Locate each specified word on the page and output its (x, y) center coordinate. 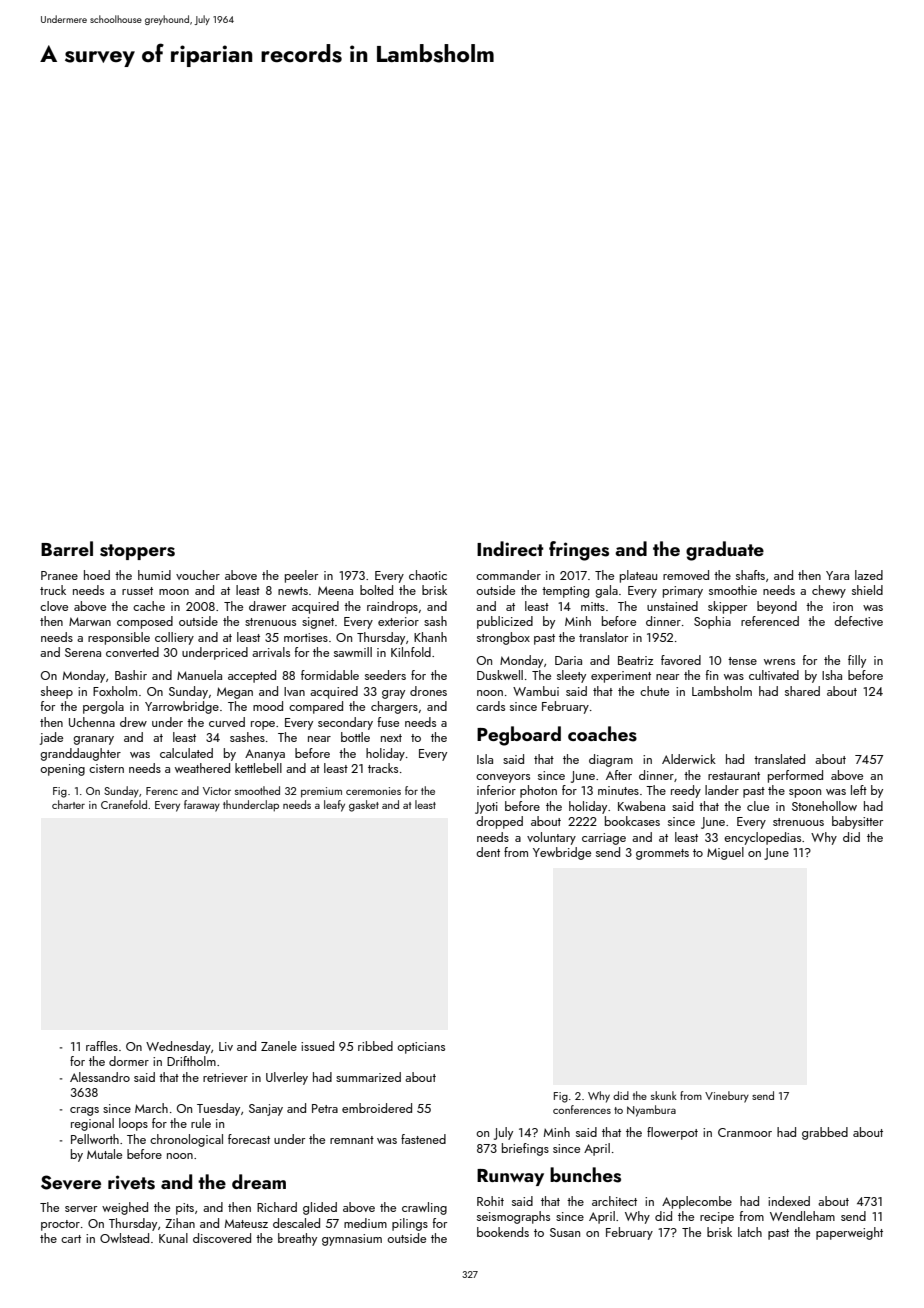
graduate (725, 551)
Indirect (510, 548)
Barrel (67, 548)
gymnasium (352, 1240)
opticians (421, 1048)
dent (488, 852)
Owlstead (124, 1238)
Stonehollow (824, 806)
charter (68, 804)
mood (268, 706)
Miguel (725, 853)
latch (750, 1232)
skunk (664, 1095)
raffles (102, 1046)
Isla (485, 759)
